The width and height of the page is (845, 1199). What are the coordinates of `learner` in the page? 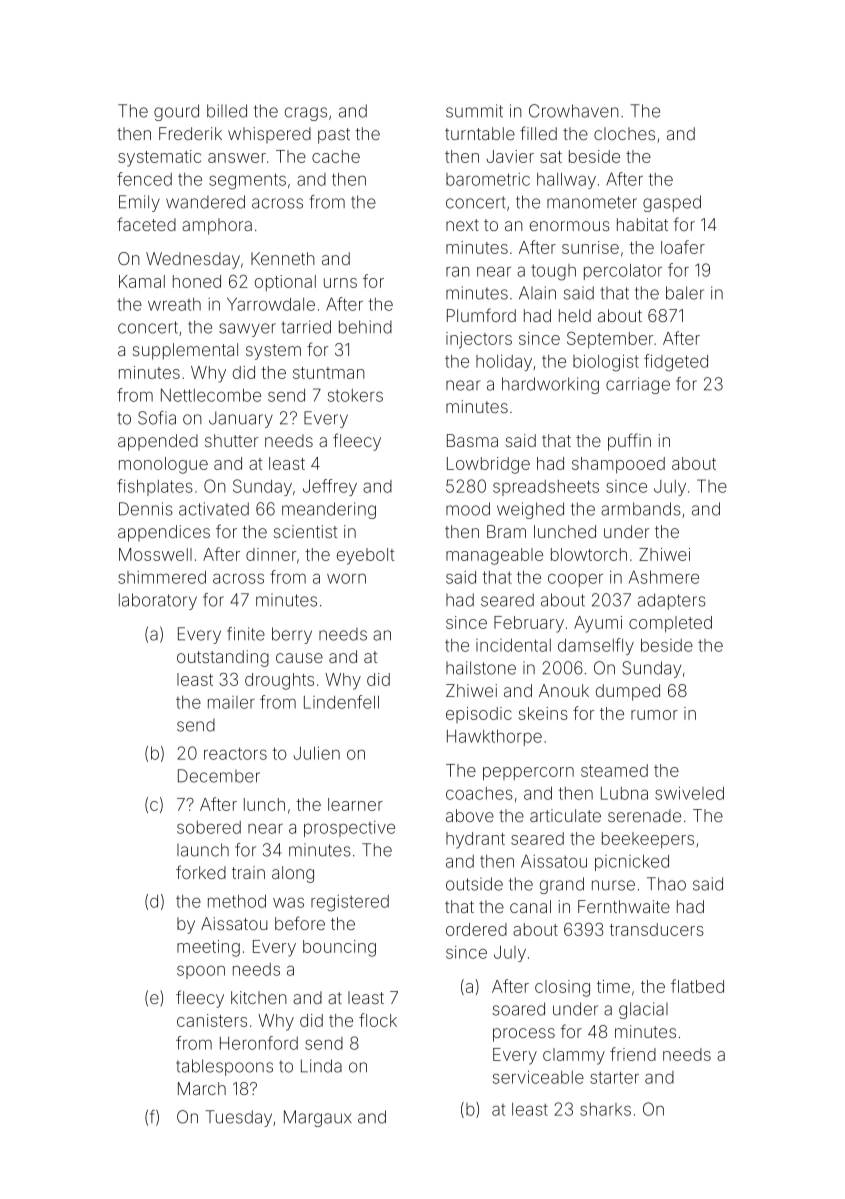 It's located at (355, 804).
